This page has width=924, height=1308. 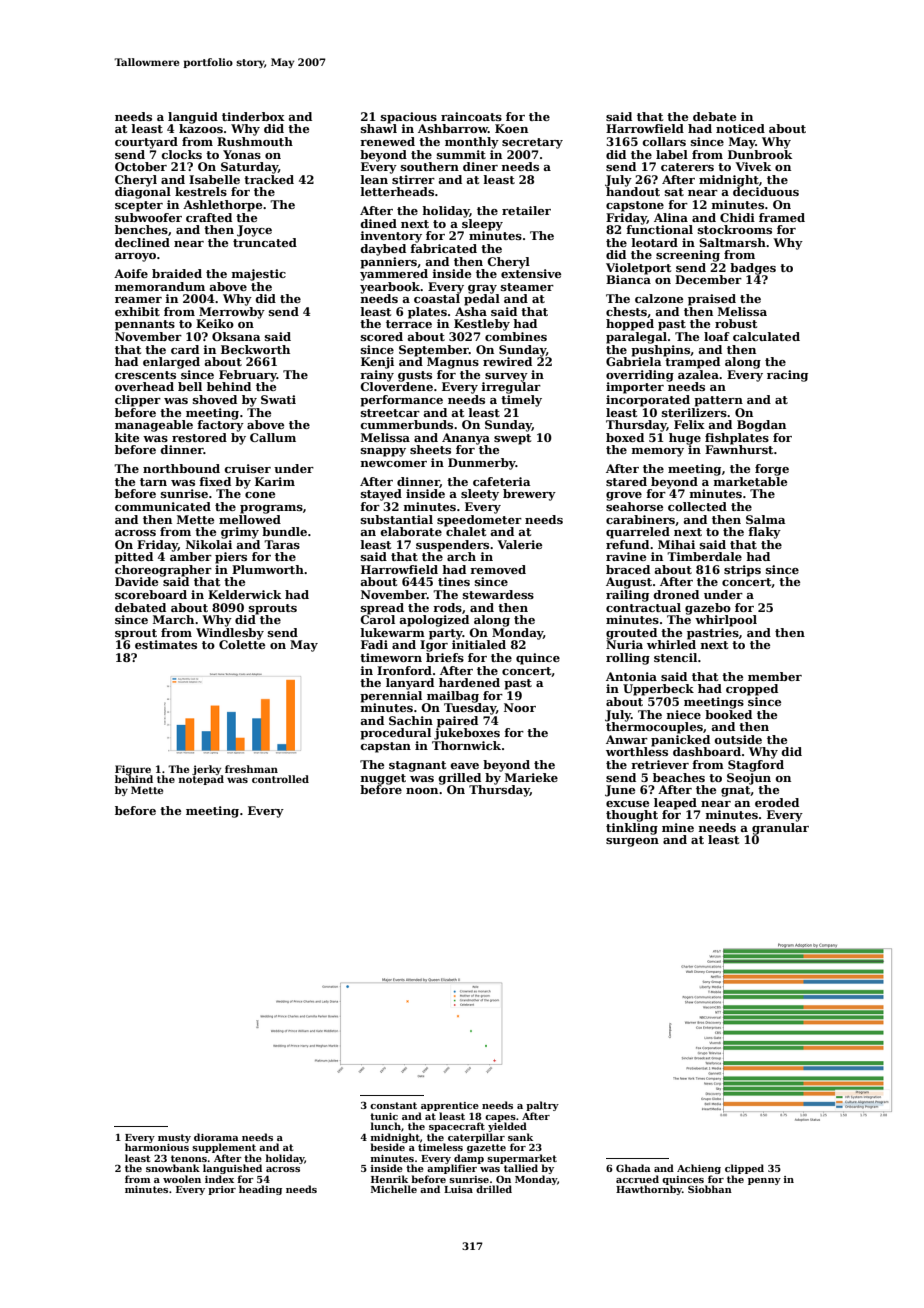 What do you see at coordinates (502, 481) in the page?
I see `cafeteria` at bounding box center [502, 481].
